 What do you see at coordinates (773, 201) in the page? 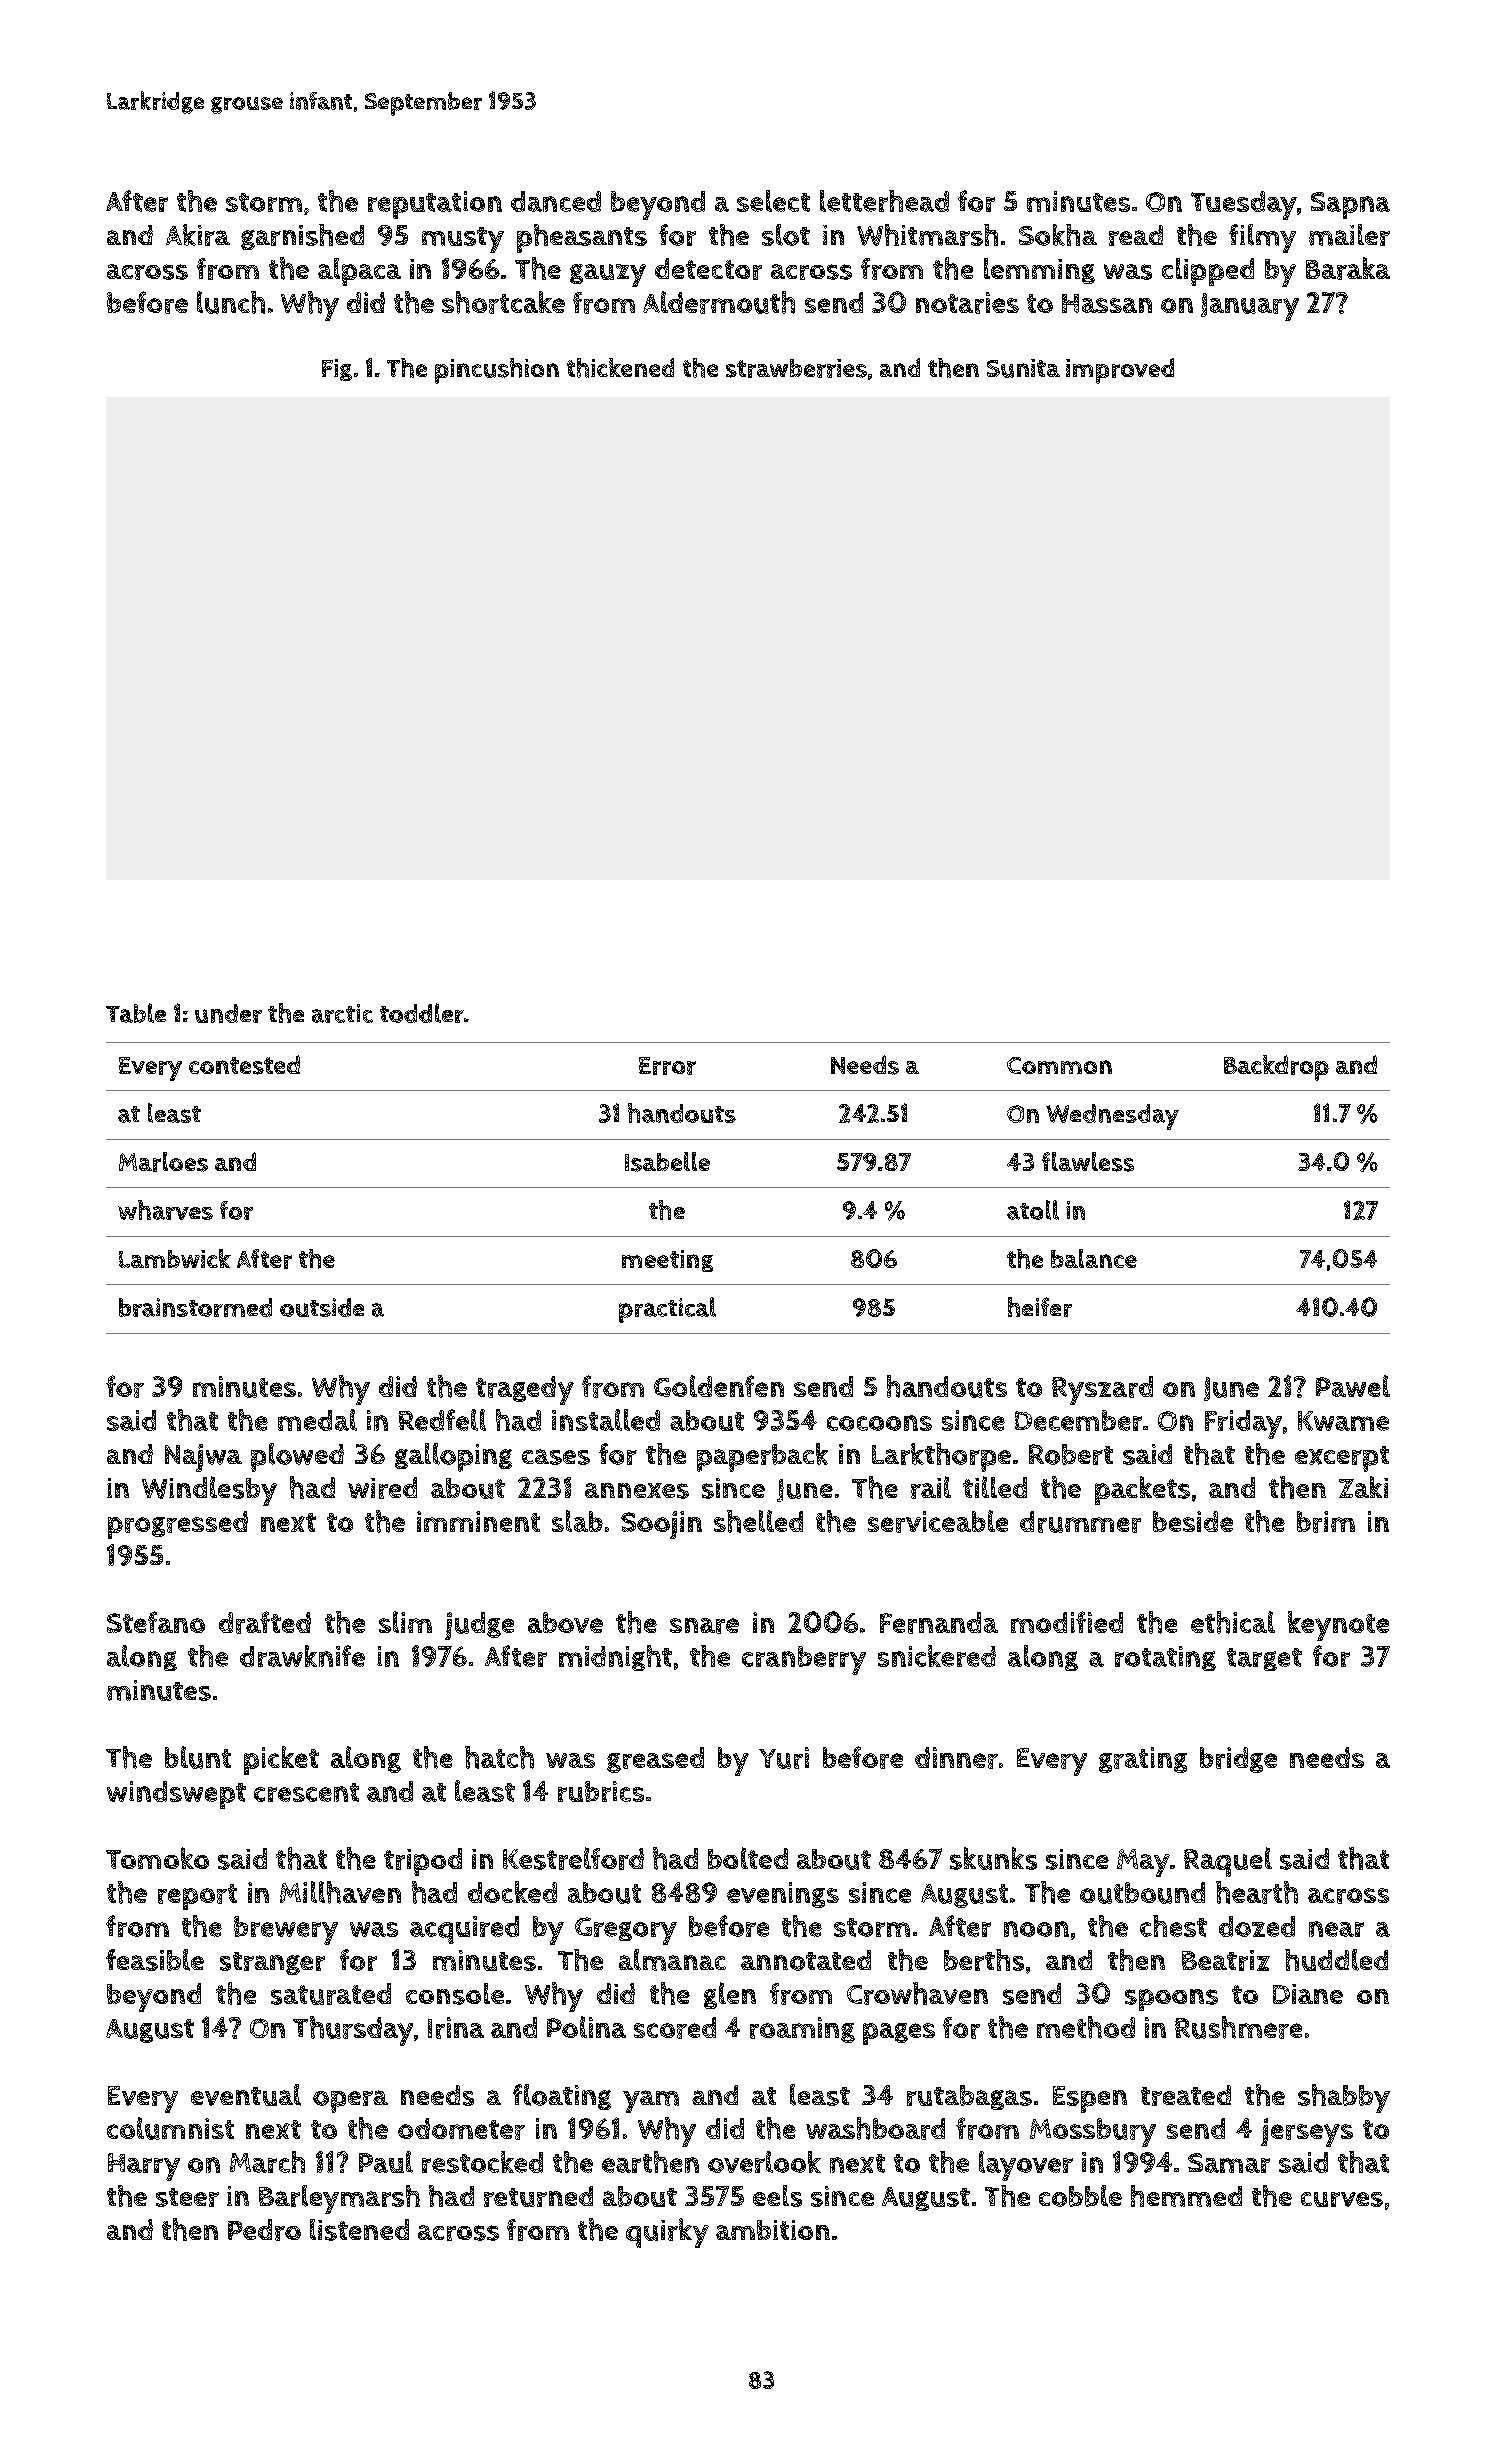
I see `select` at bounding box center [773, 201].
